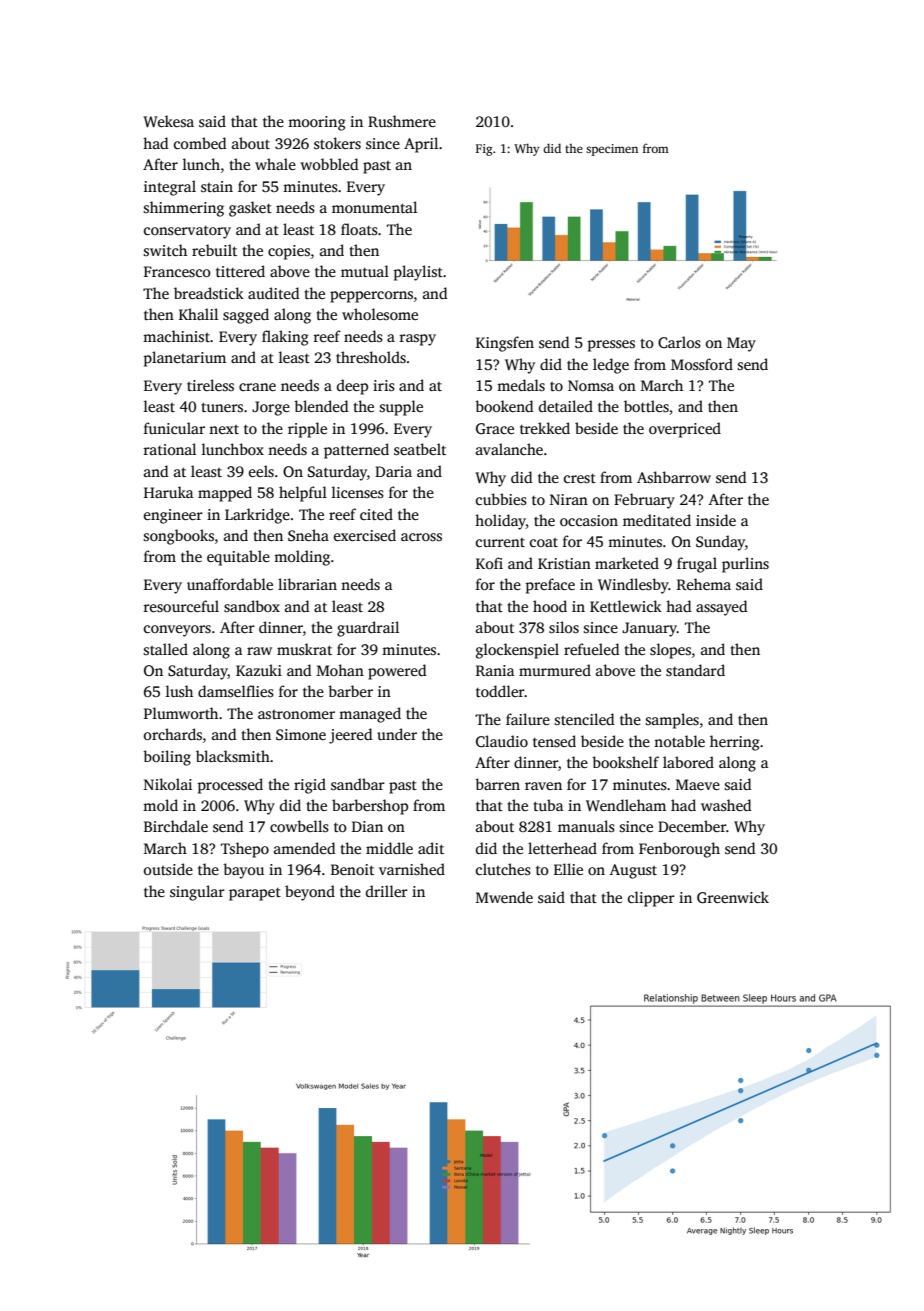 This screenshot has height=1311, width=924. I want to click on rational, so click(170, 449).
